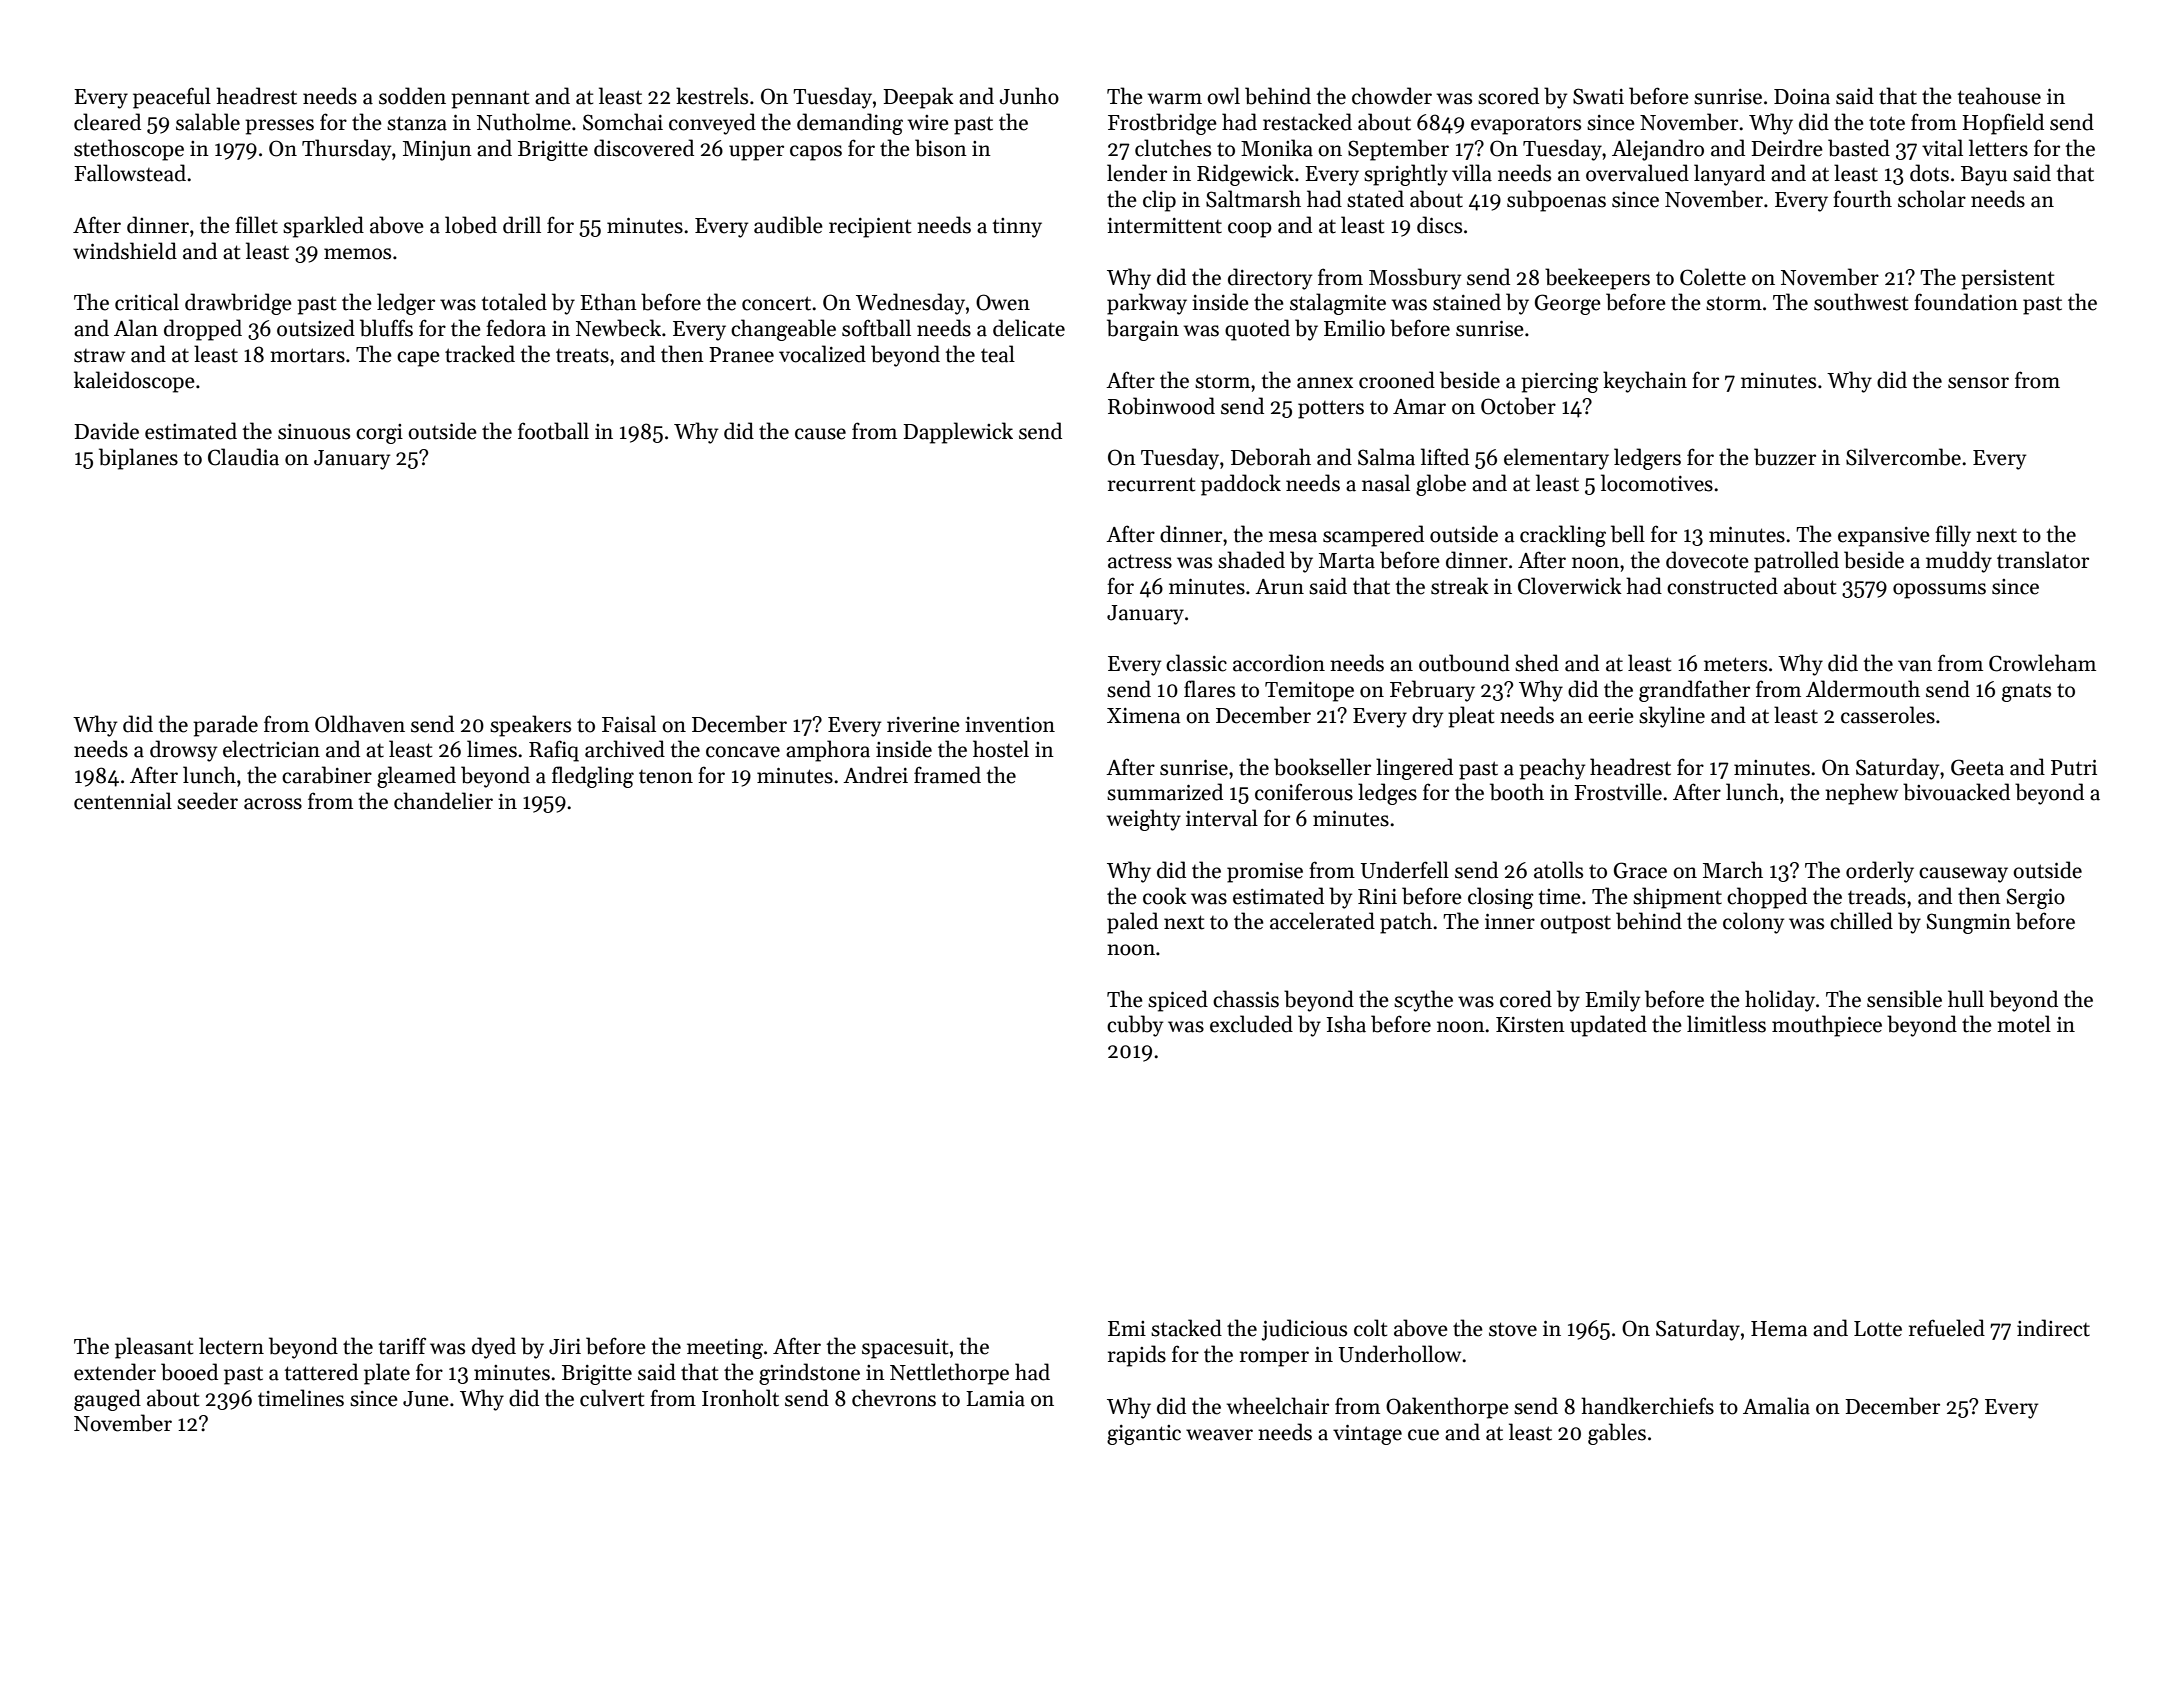  Describe the element at coordinates (443, 801) in the document. I see `chandelier` at that location.
